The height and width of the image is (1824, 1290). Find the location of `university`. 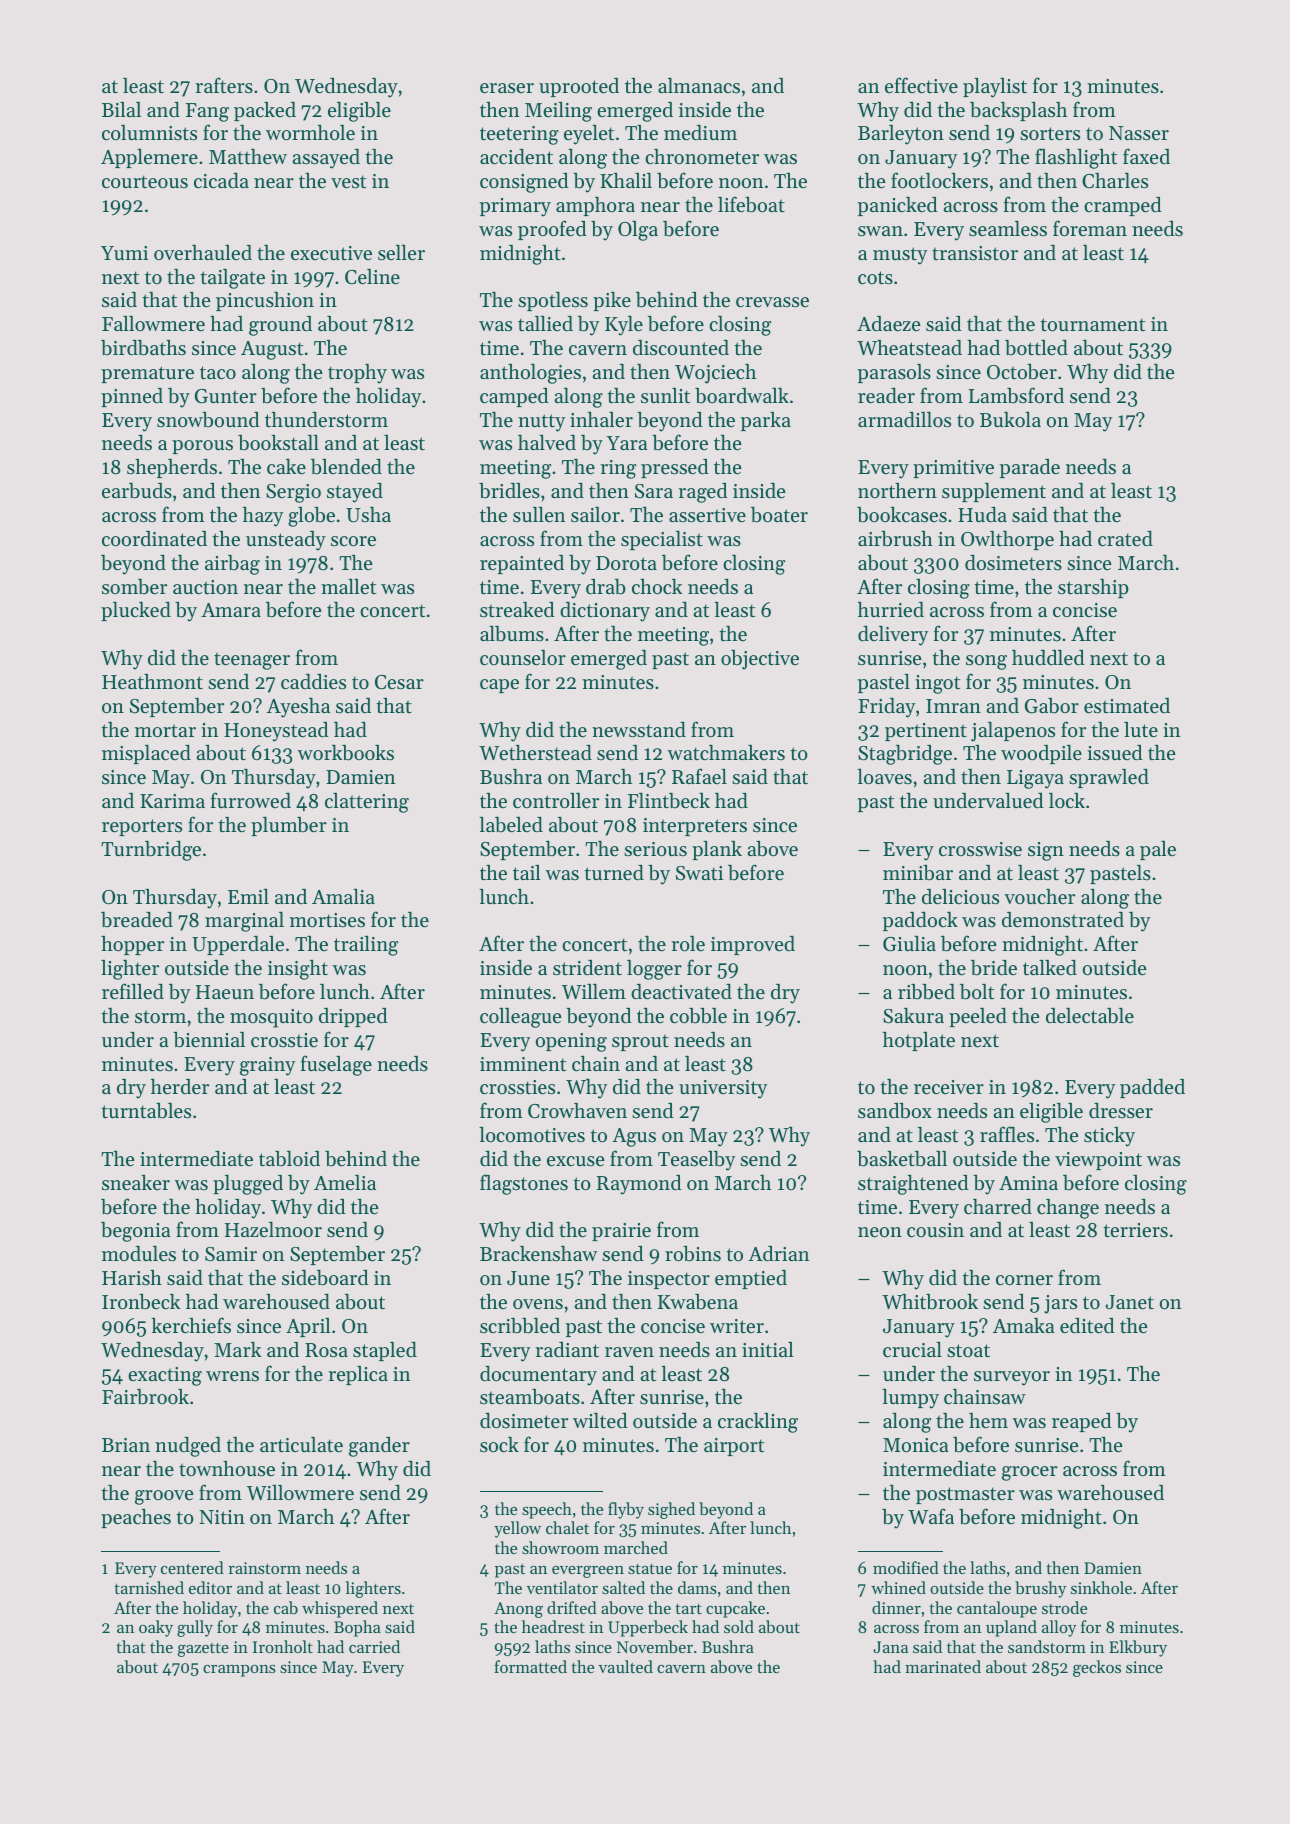

university is located at coordinates (723, 1089).
